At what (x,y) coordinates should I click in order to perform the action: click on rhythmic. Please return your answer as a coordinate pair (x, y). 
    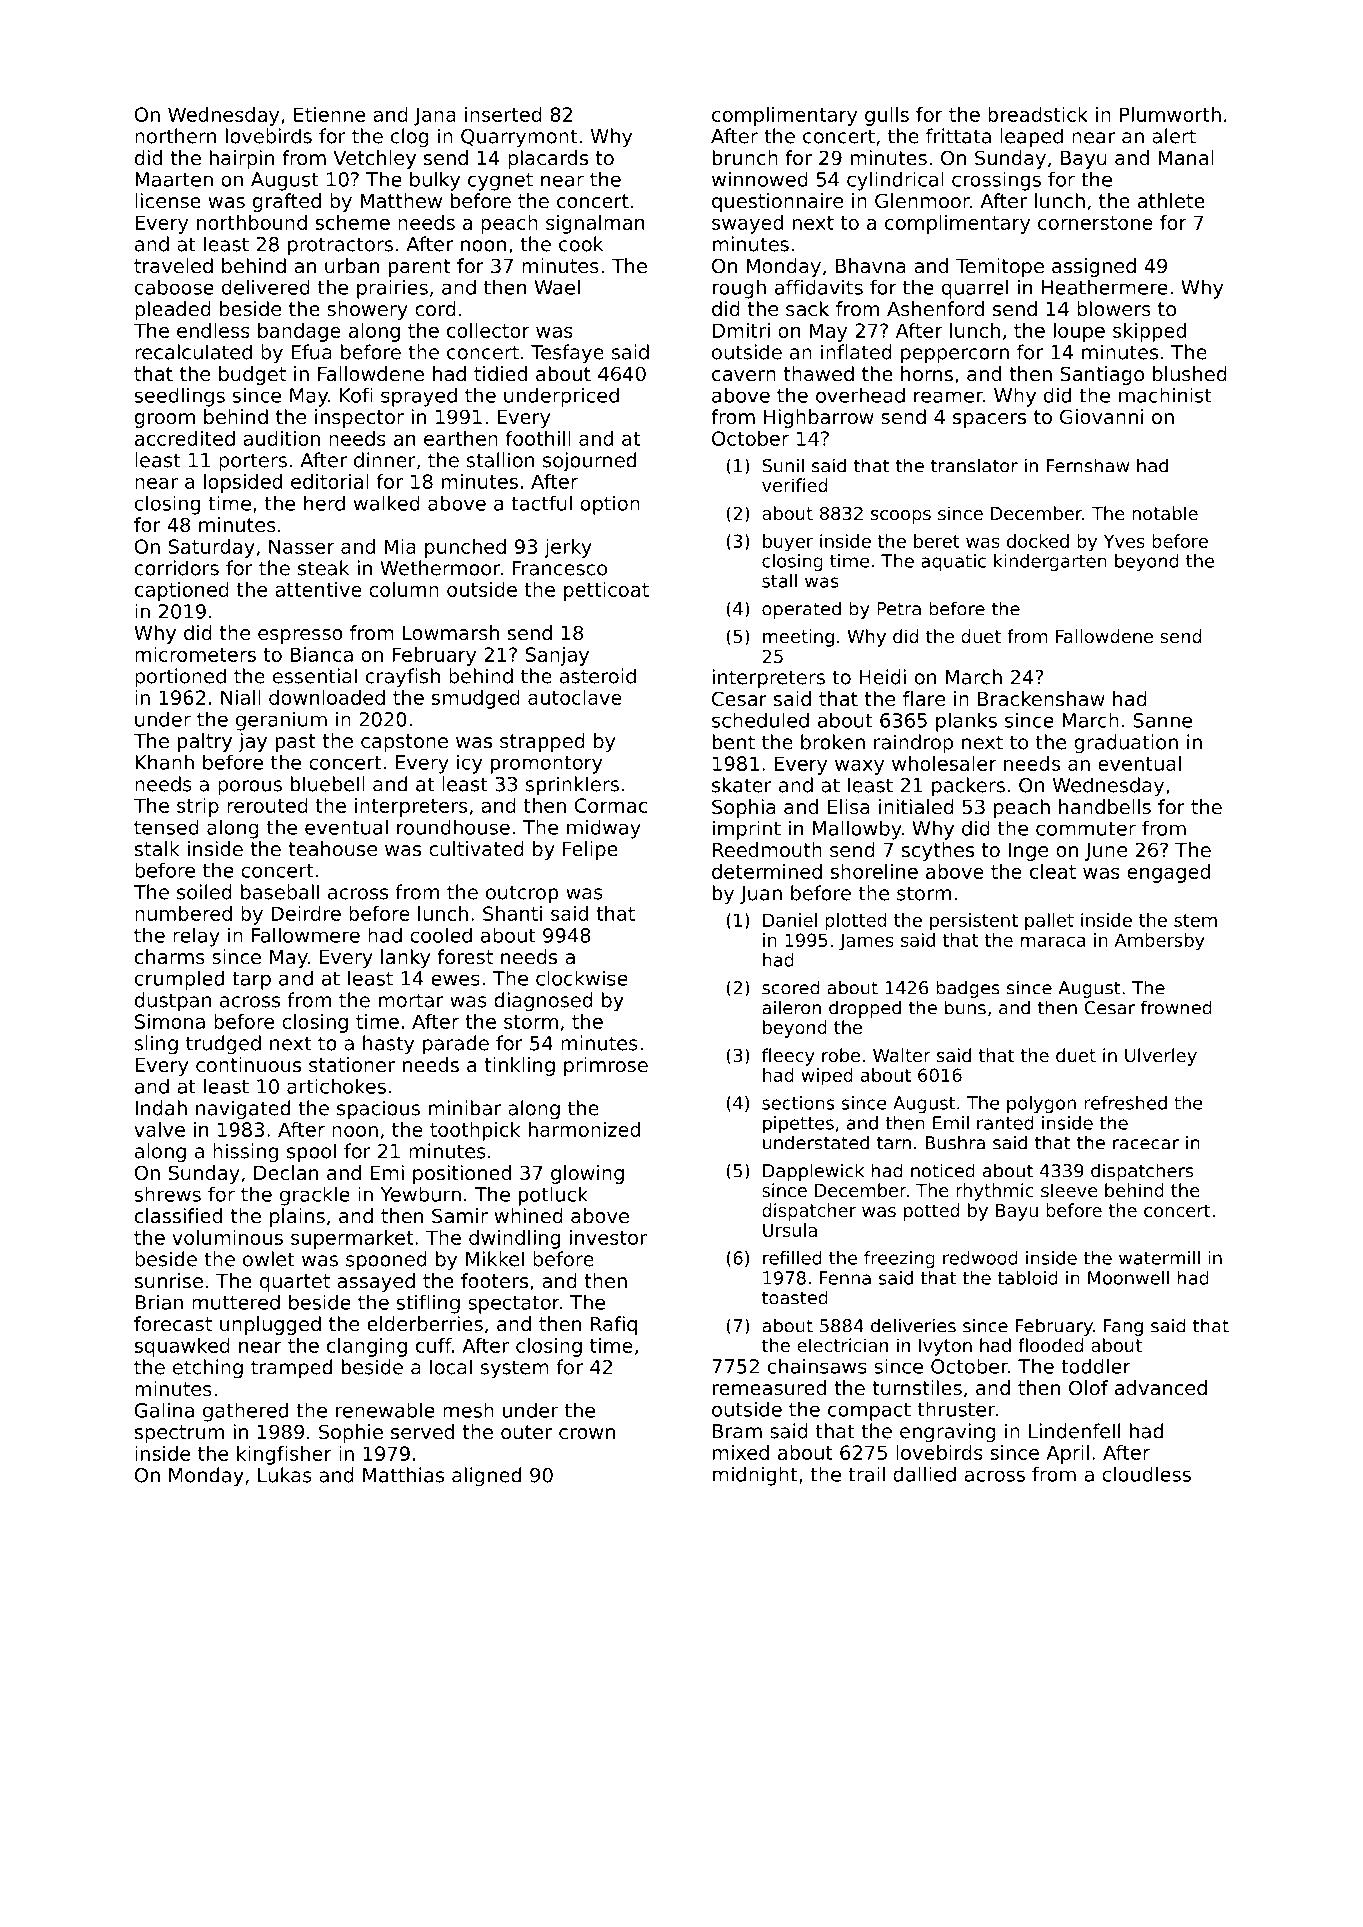
    Looking at the image, I should click on (995, 1192).
